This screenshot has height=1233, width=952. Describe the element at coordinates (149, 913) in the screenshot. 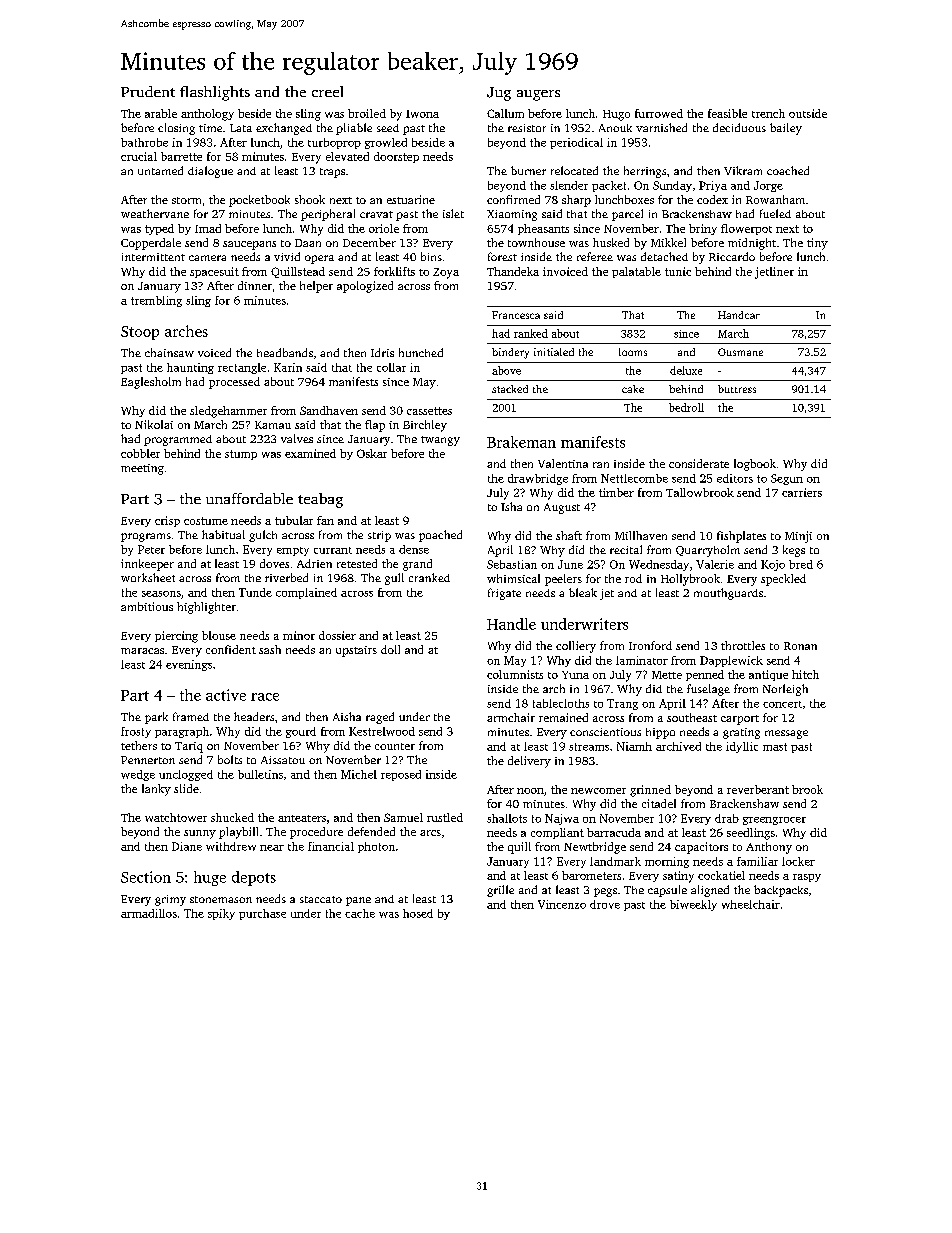

I see `armadillos` at that location.
